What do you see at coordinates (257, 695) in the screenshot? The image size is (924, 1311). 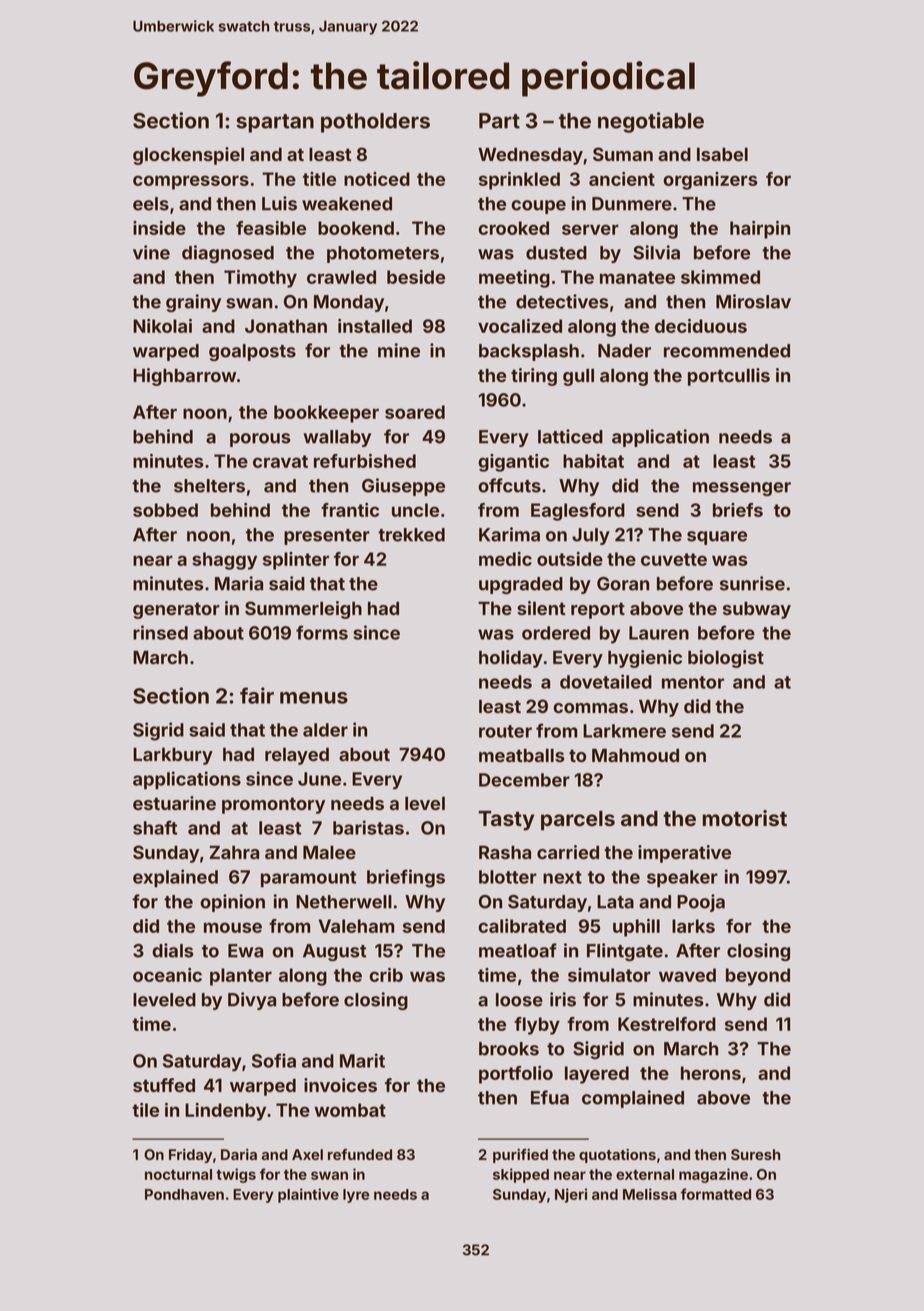 I see `fair` at bounding box center [257, 695].
